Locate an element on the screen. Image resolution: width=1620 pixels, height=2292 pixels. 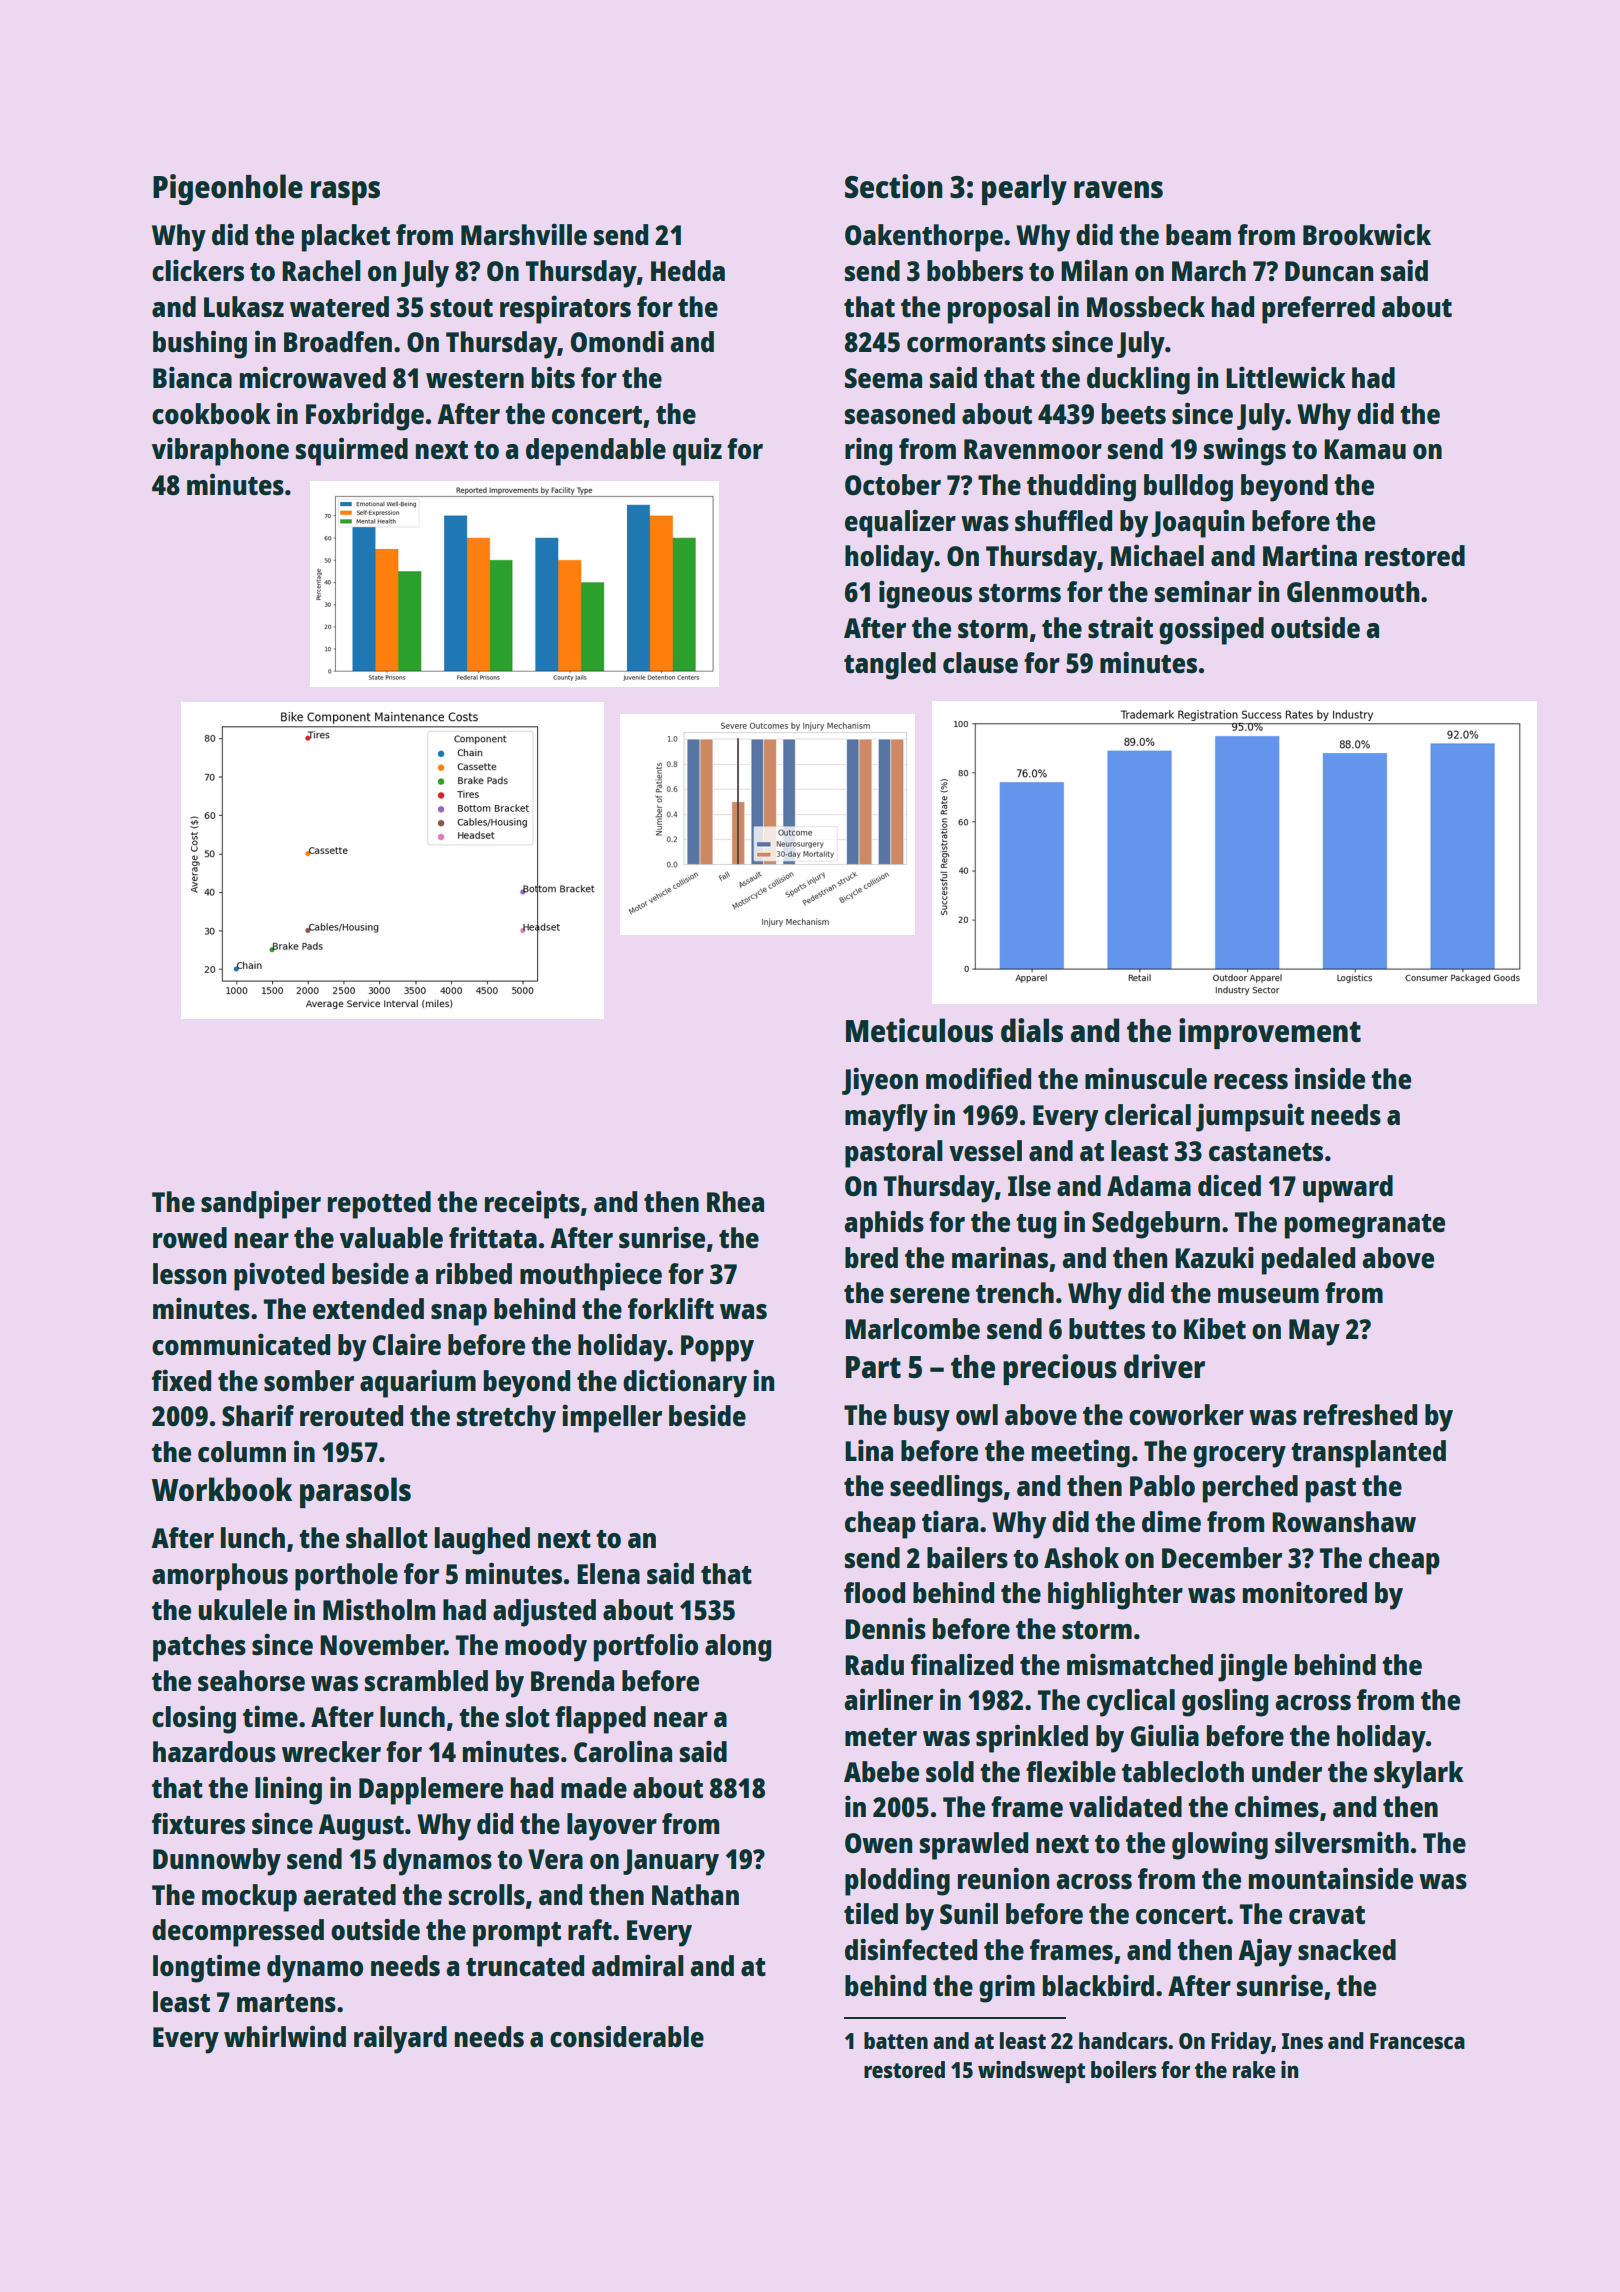
along is located at coordinates (738, 1648).
